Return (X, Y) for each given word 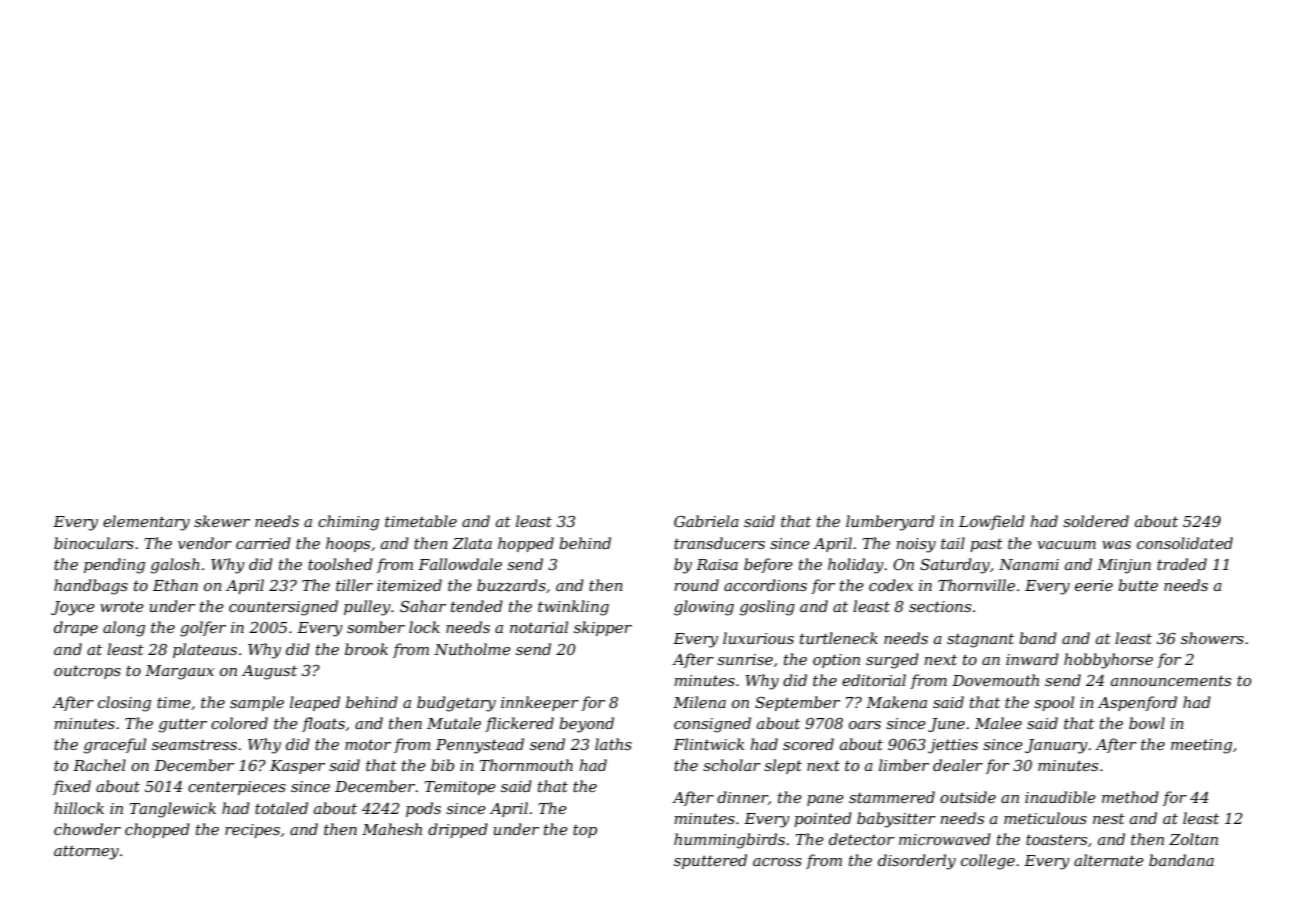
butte (1138, 585)
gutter (183, 725)
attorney (86, 853)
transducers (719, 543)
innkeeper (540, 703)
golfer (203, 629)
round (696, 585)
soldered (1096, 521)
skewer (222, 521)
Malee (998, 723)
